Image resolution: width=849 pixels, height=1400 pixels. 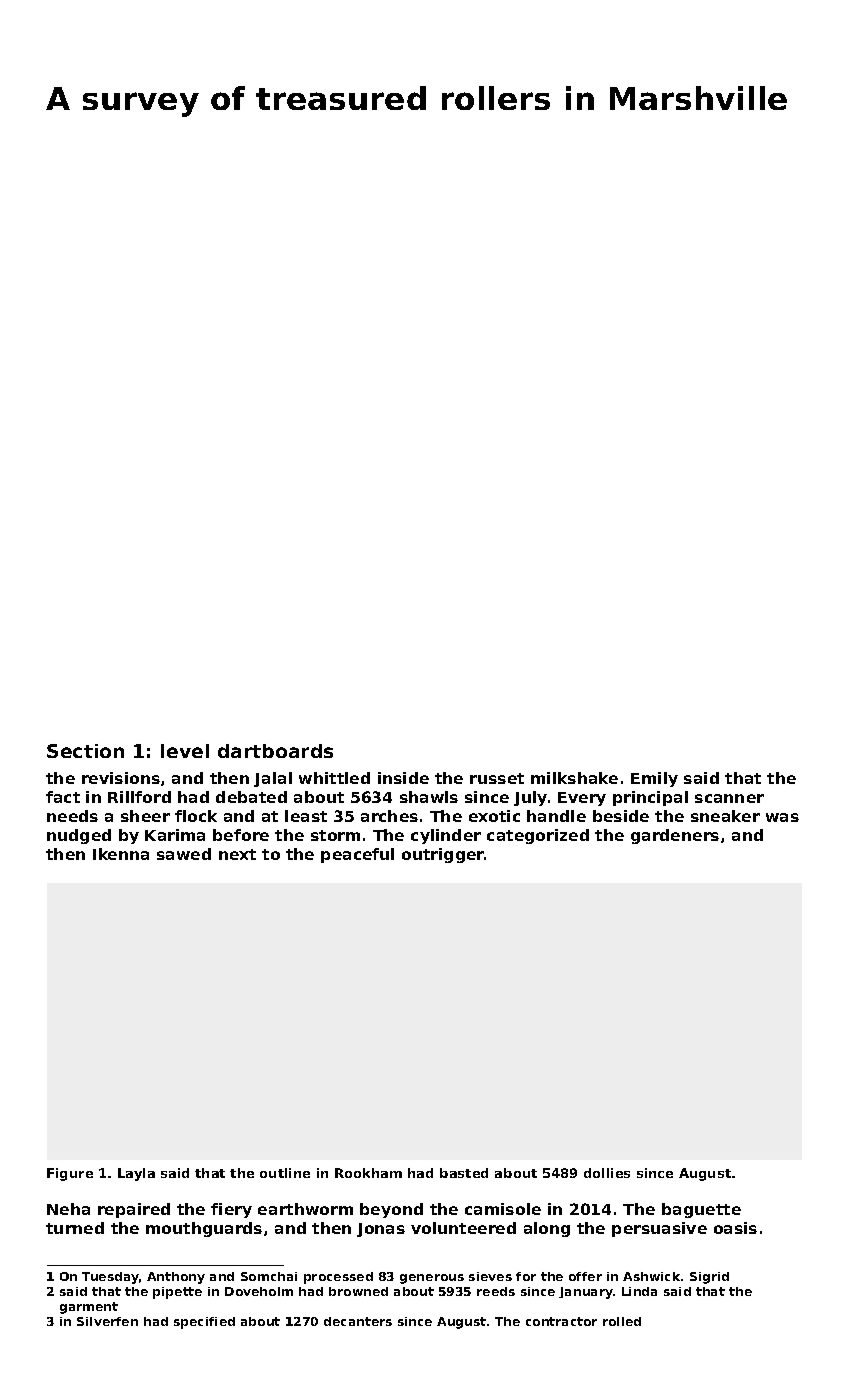 What do you see at coordinates (285, 1173) in the screenshot?
I see `outline` at bounding box center [285, 1173].
